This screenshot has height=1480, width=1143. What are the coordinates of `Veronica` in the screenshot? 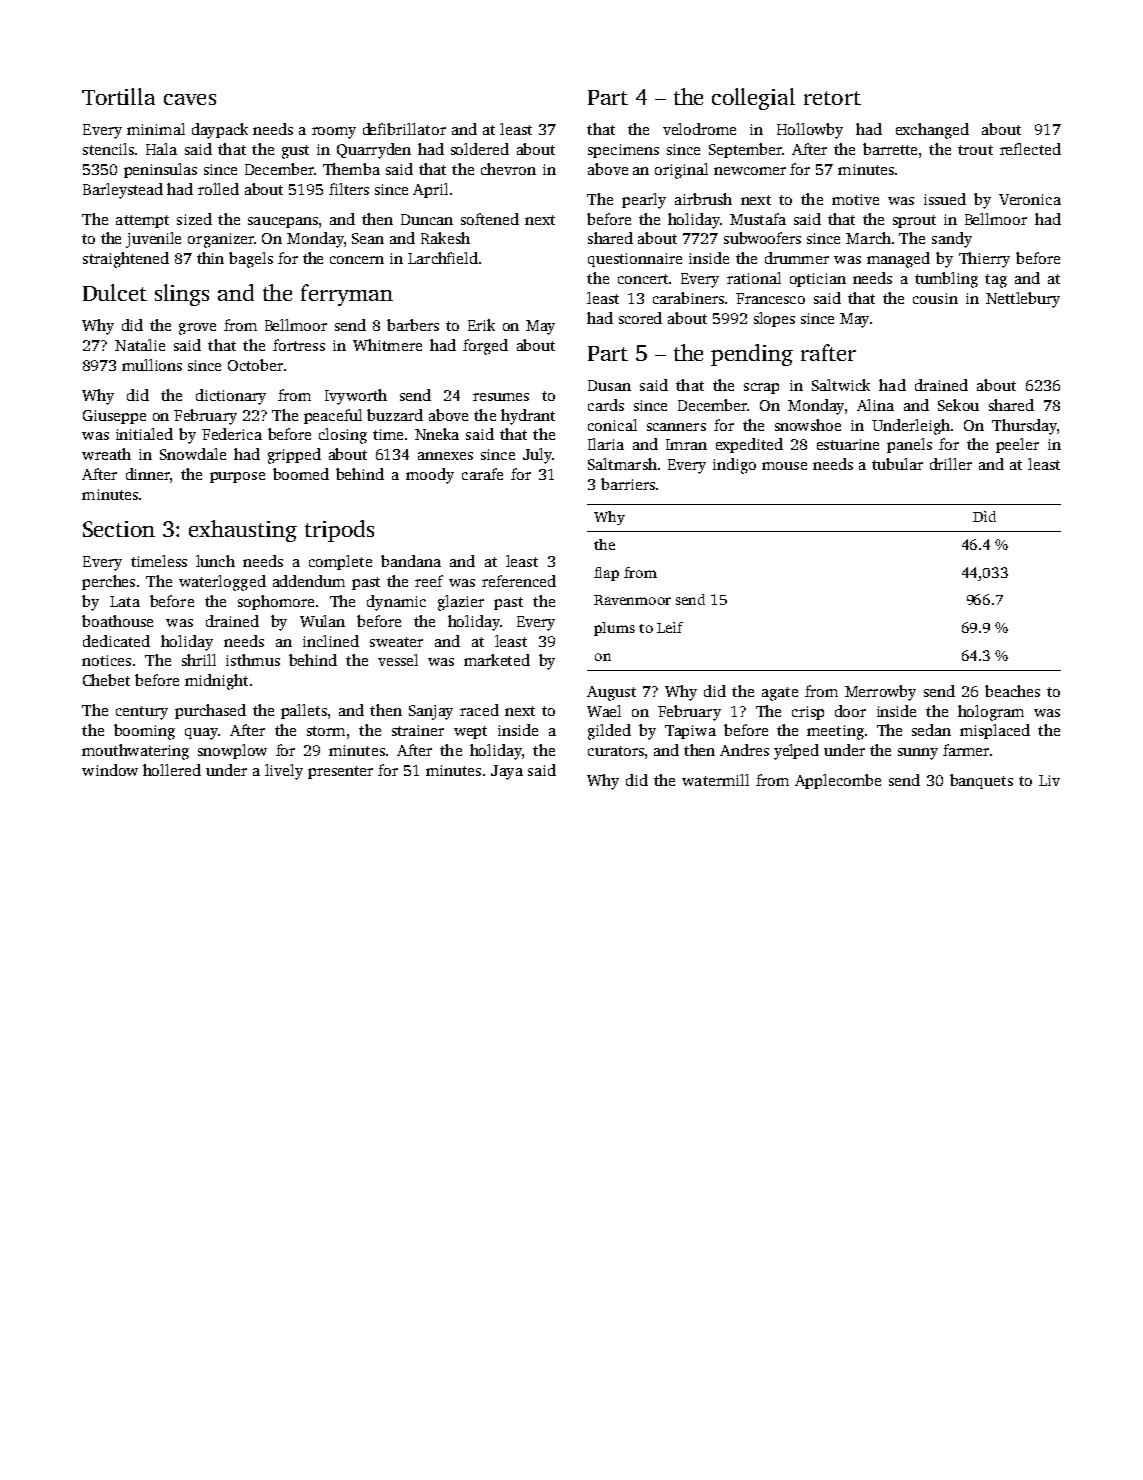 It's located at (1030, 199).
